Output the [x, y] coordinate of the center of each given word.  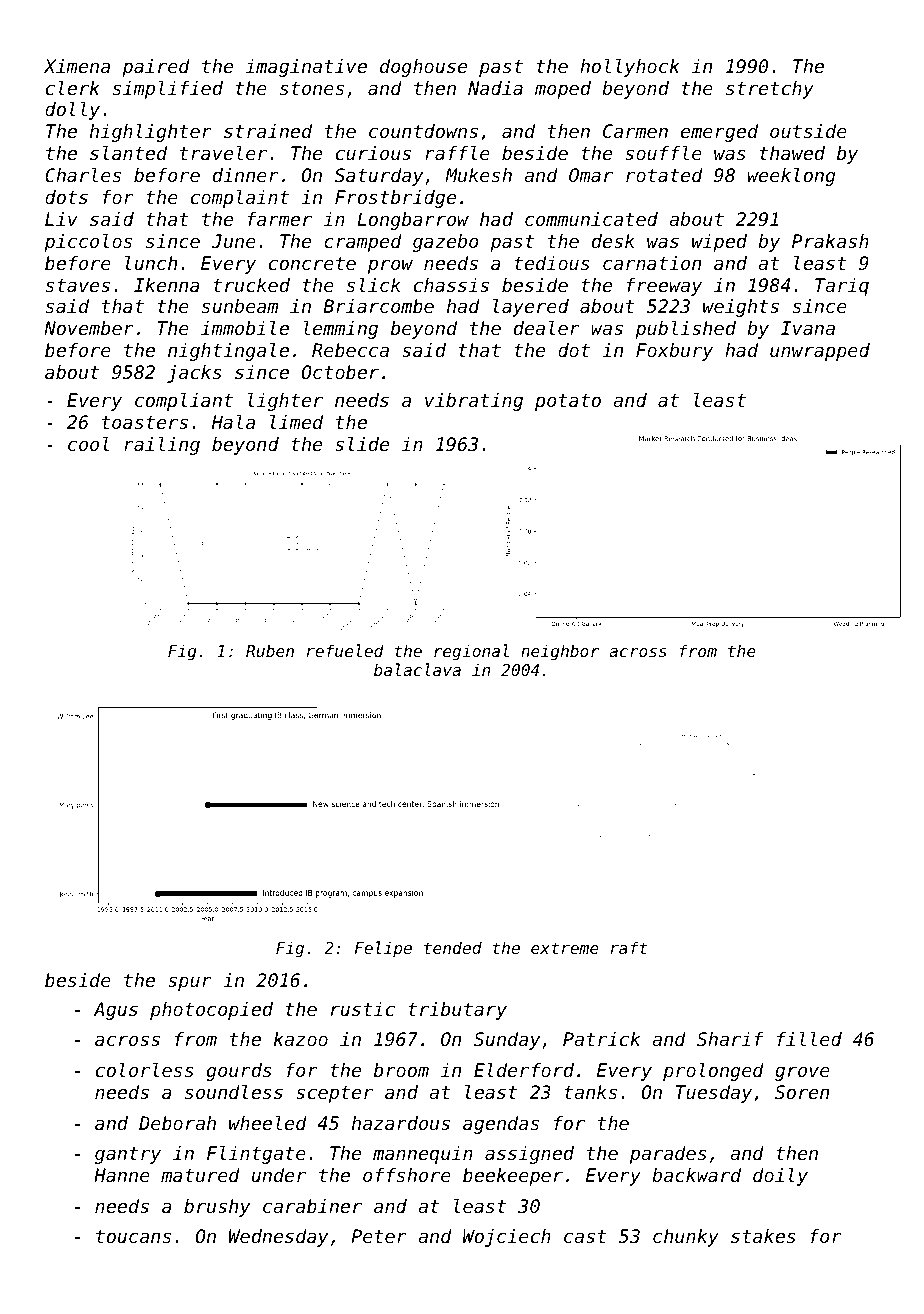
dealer [547, 328]
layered [531, 308]
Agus [116, 1011]
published [685, 330]
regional [471, 652]
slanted [128, 153]
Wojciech [507, 1238]
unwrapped [820, 352]
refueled [345, 650]
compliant [184, 402]
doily [780, 1177]
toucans [133, 1236]
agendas [501, 1125]
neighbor [560, 652]
